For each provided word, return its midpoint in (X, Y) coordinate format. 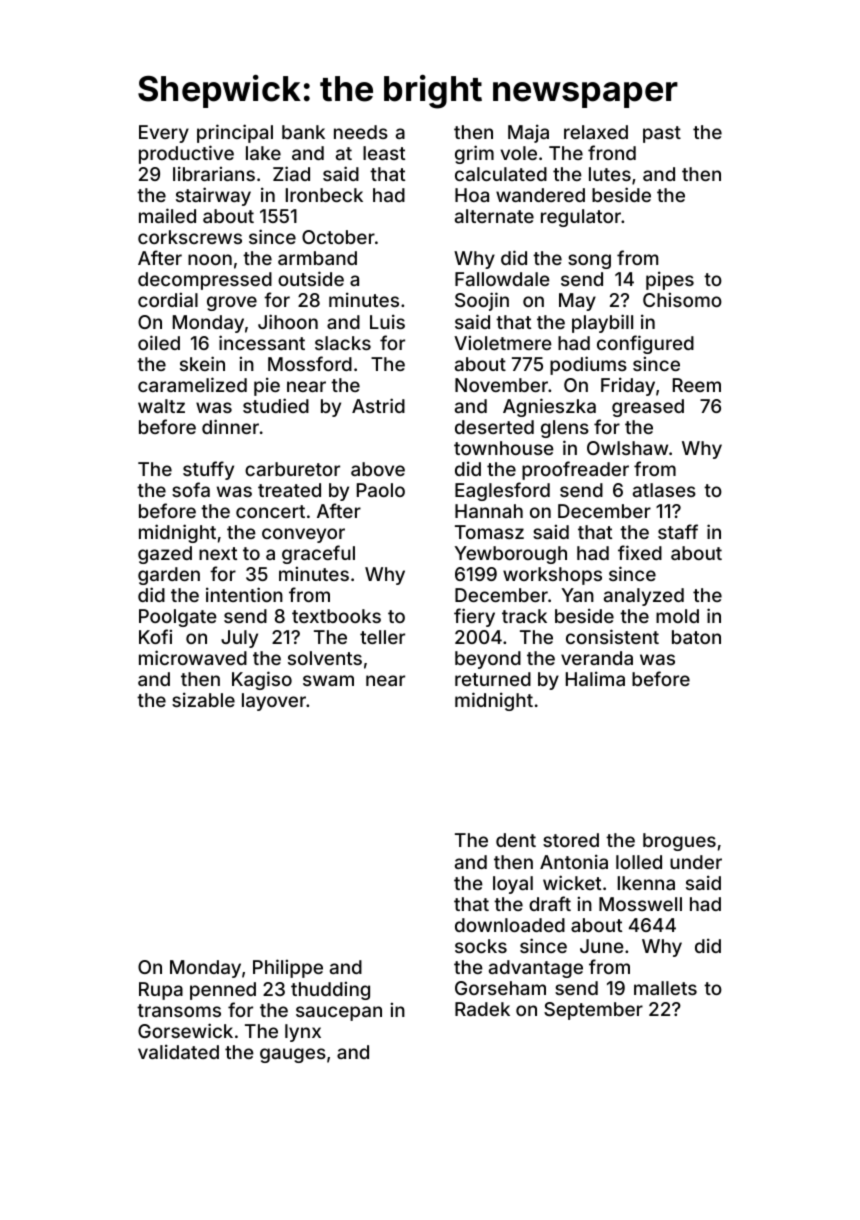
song (589, 261)
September (593, 1011)
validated (178, 1051)
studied (276, 405)
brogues (679, 842)
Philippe (288, 968)
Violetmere (503, 343)
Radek (482, 1009)
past (662, 134)
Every (164, 134)
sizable (203, 699)
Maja (528, 133)
